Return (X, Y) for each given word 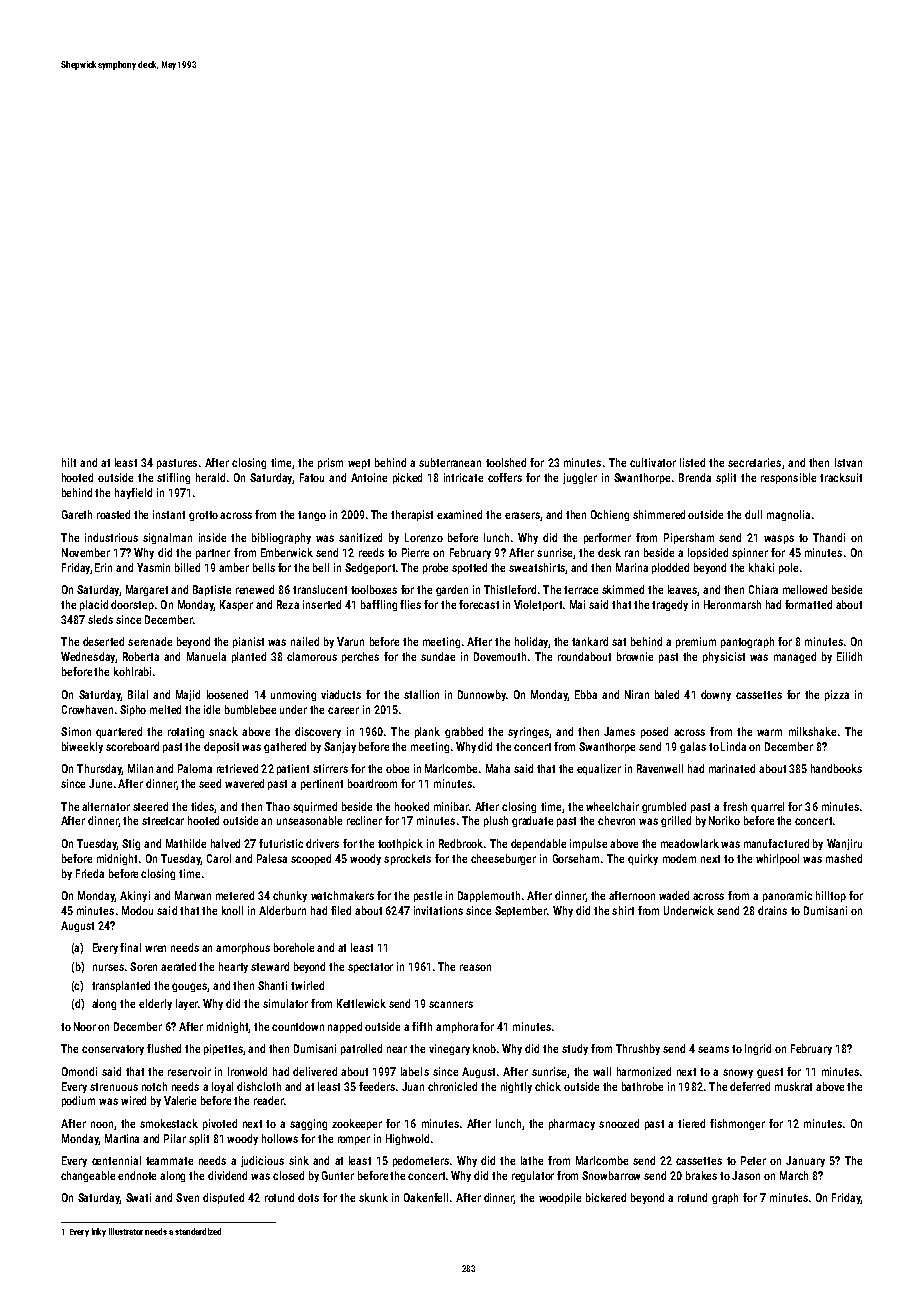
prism (330, 463)
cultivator (653, 462)
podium (78, 1101)
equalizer (599, 769)
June (100, 783)
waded (674, 895)
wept (359, 464)
